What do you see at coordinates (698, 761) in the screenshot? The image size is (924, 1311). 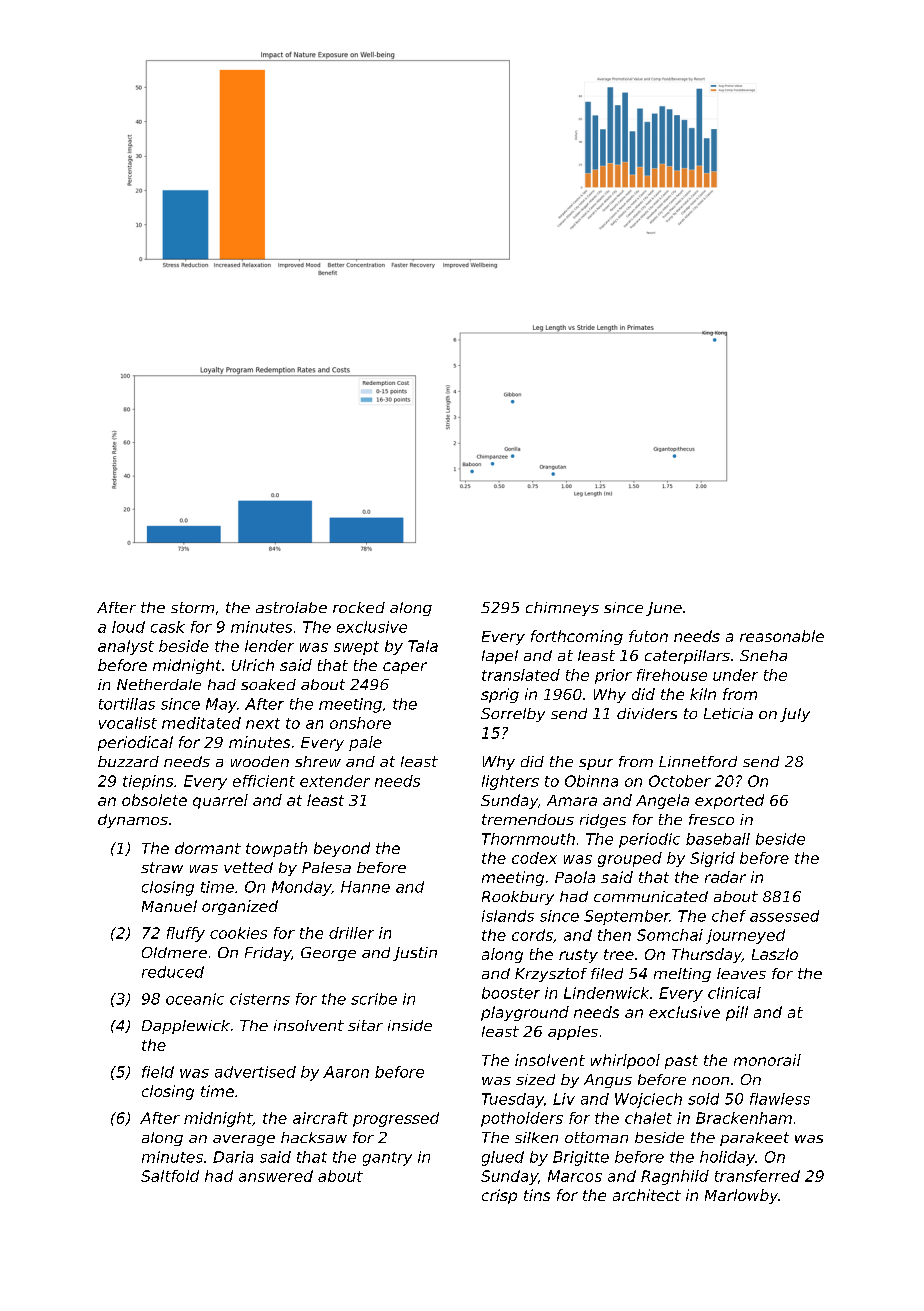 I see `Linnetford` at bounding box center [698, 761].
